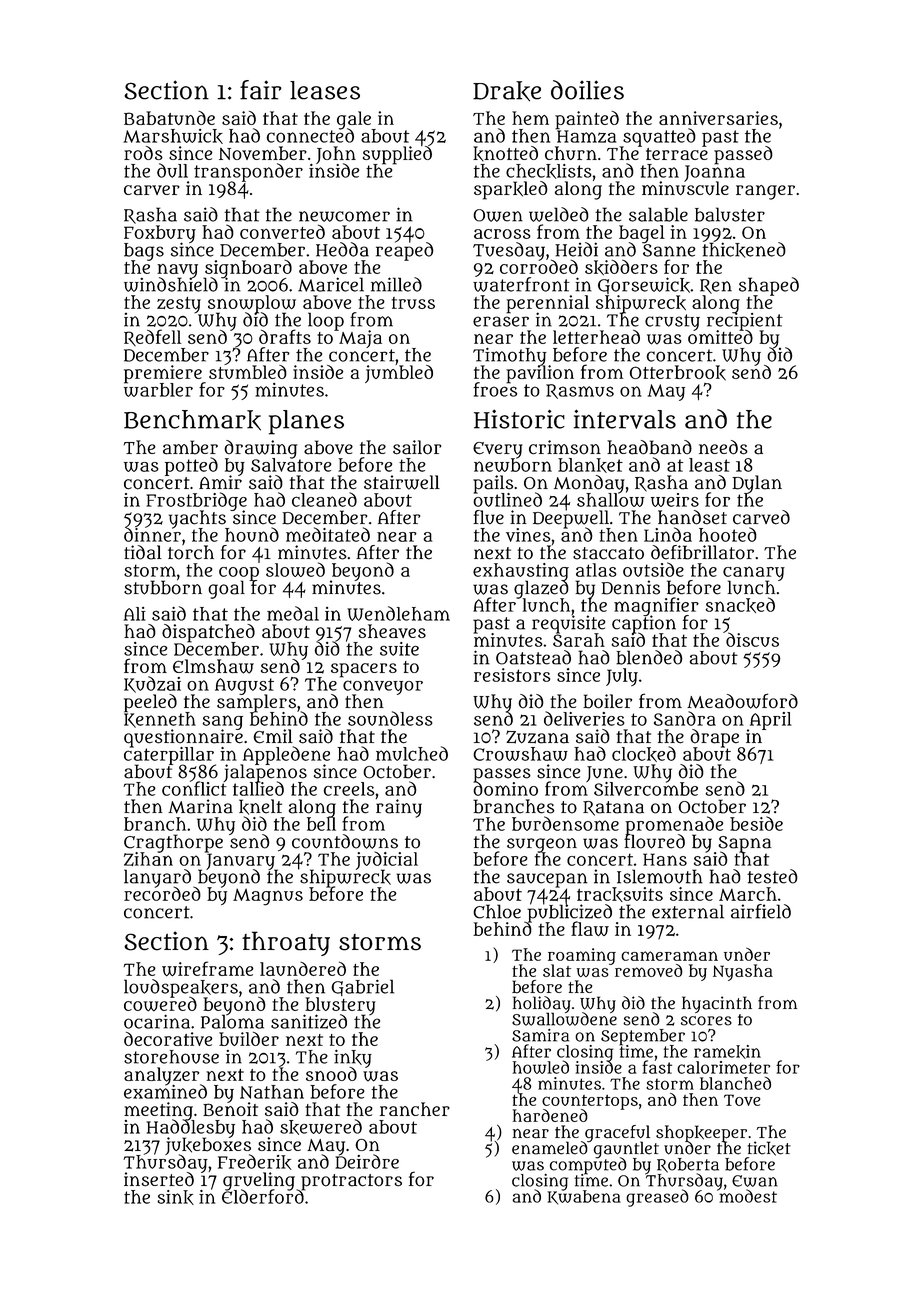 Image resolution: width=924 pixels, height=1308 pixels. I want to click on passes, so click(502, 775).
